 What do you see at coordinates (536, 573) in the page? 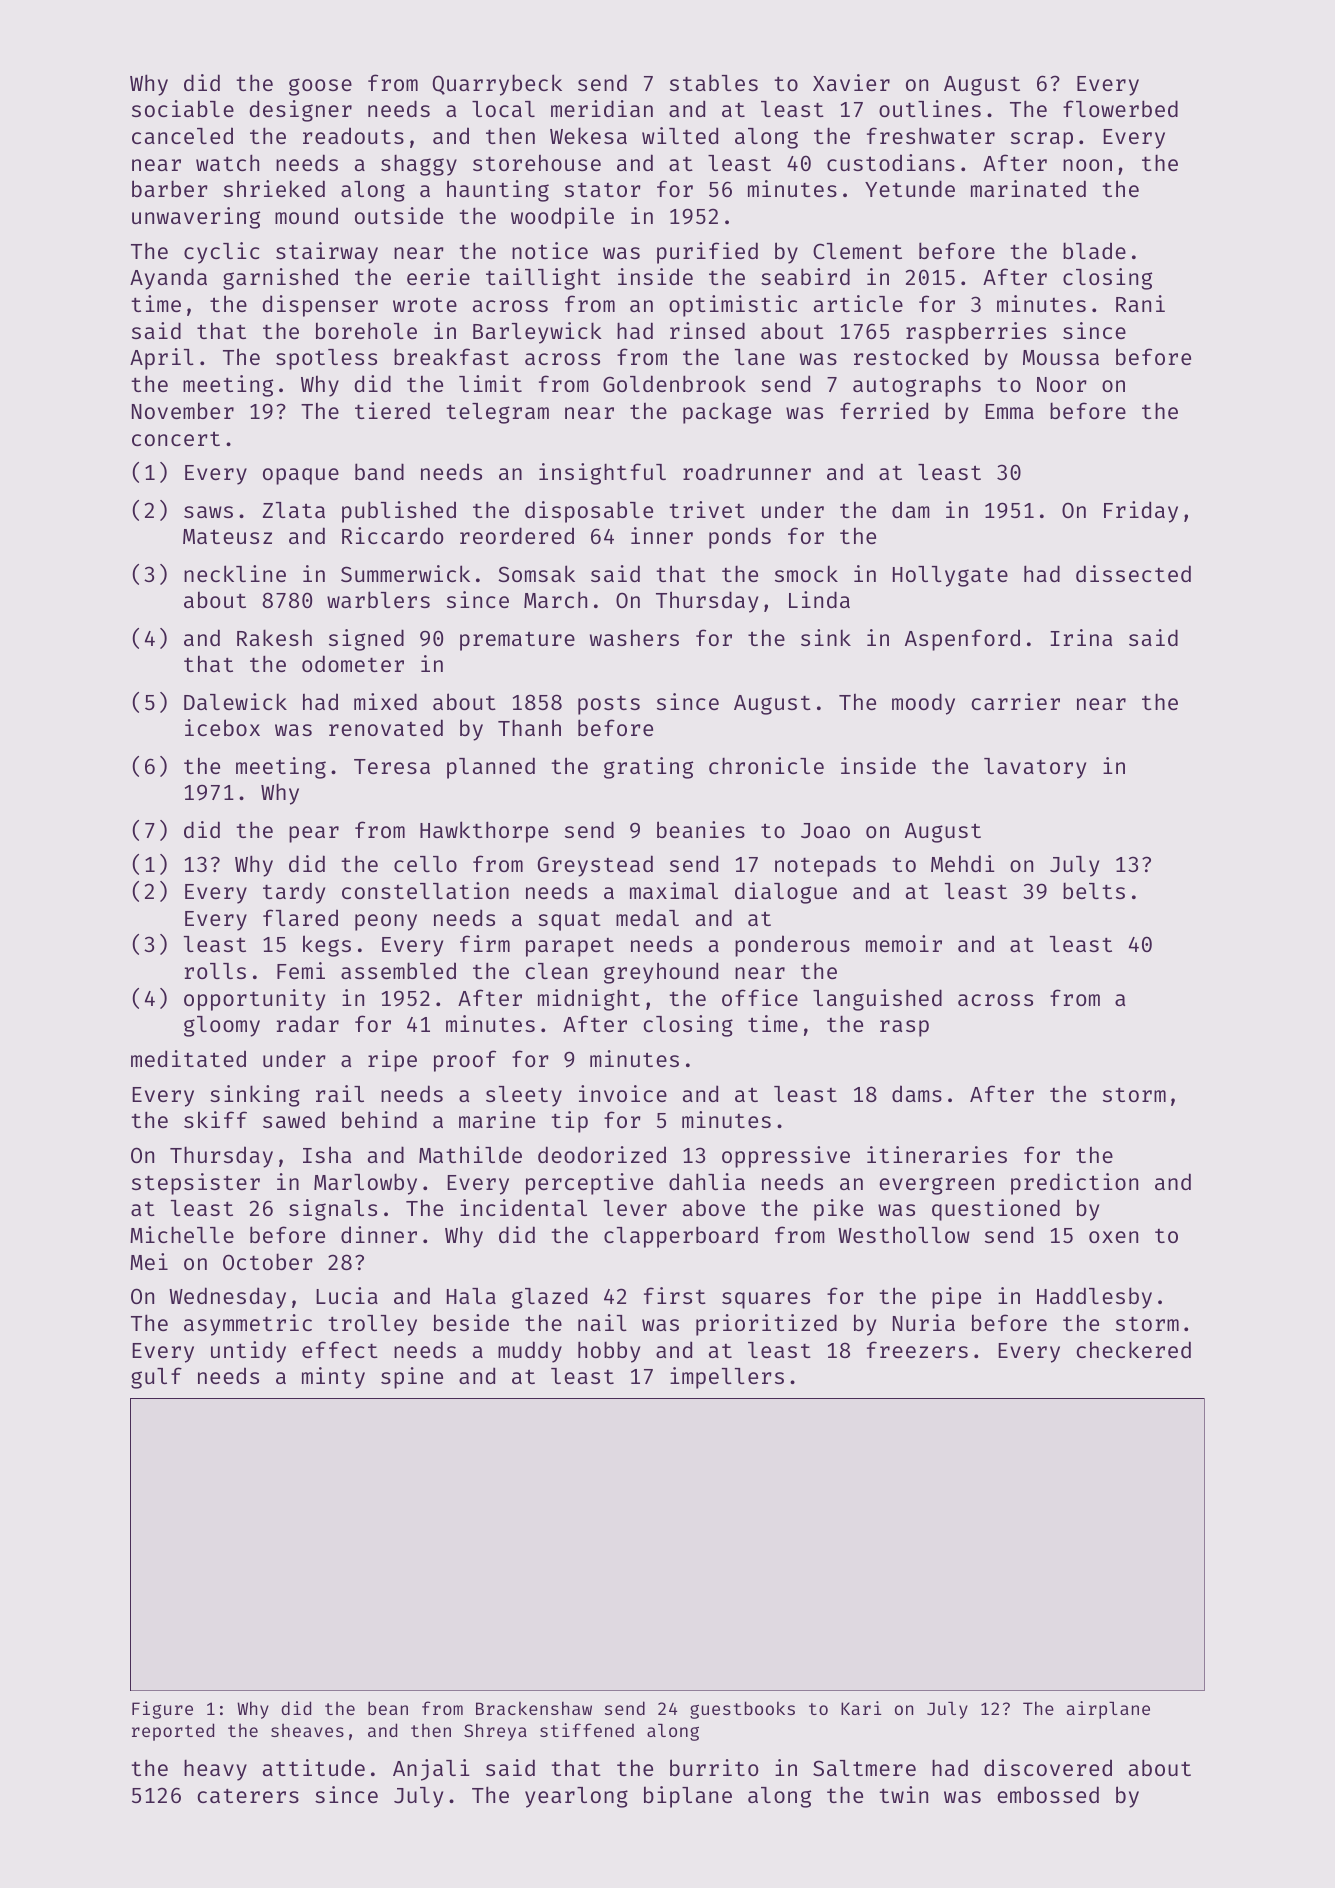
I see `Somsak` at bounding box center [536, 573].
